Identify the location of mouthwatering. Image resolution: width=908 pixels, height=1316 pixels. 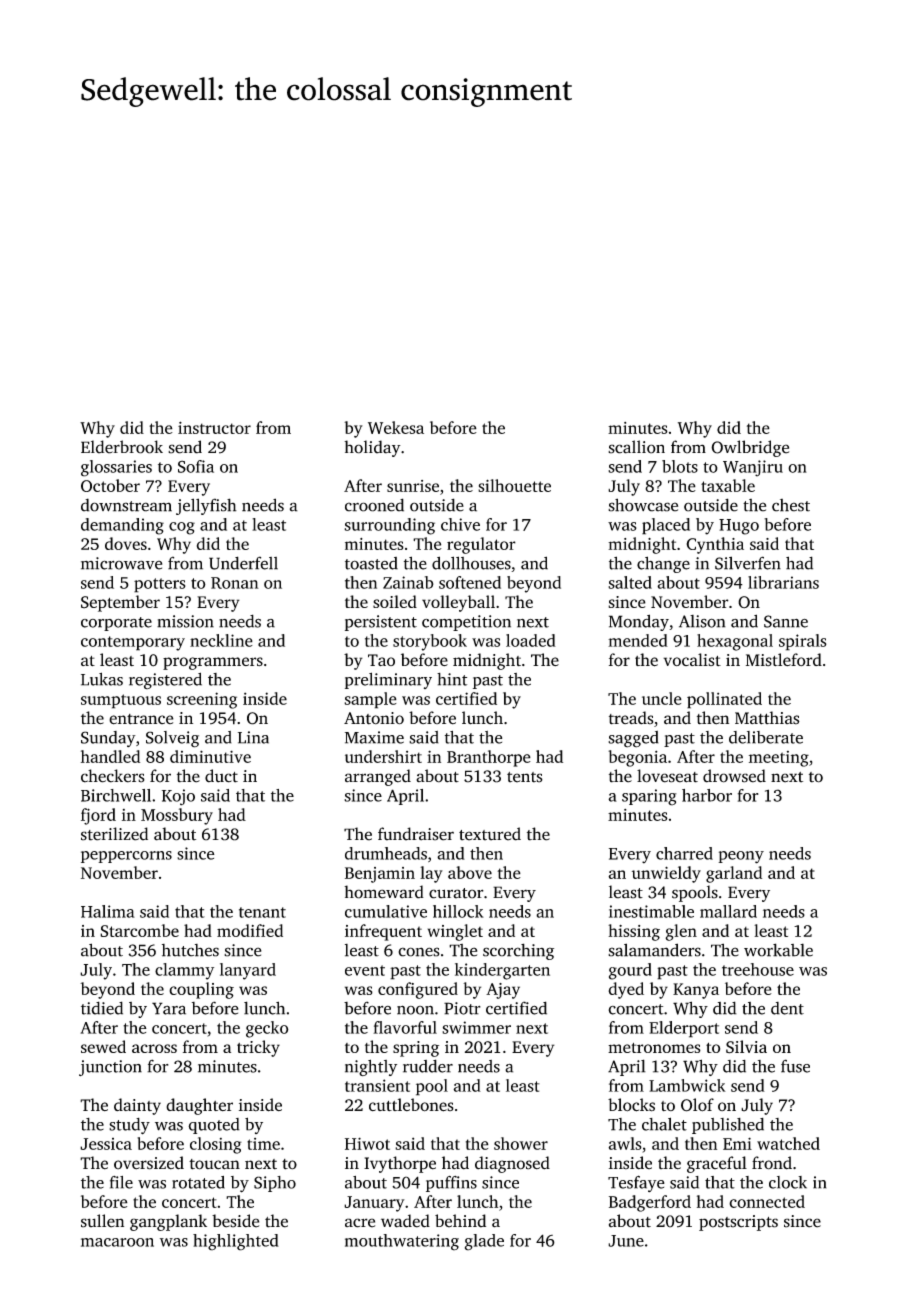
(402, 1242).
